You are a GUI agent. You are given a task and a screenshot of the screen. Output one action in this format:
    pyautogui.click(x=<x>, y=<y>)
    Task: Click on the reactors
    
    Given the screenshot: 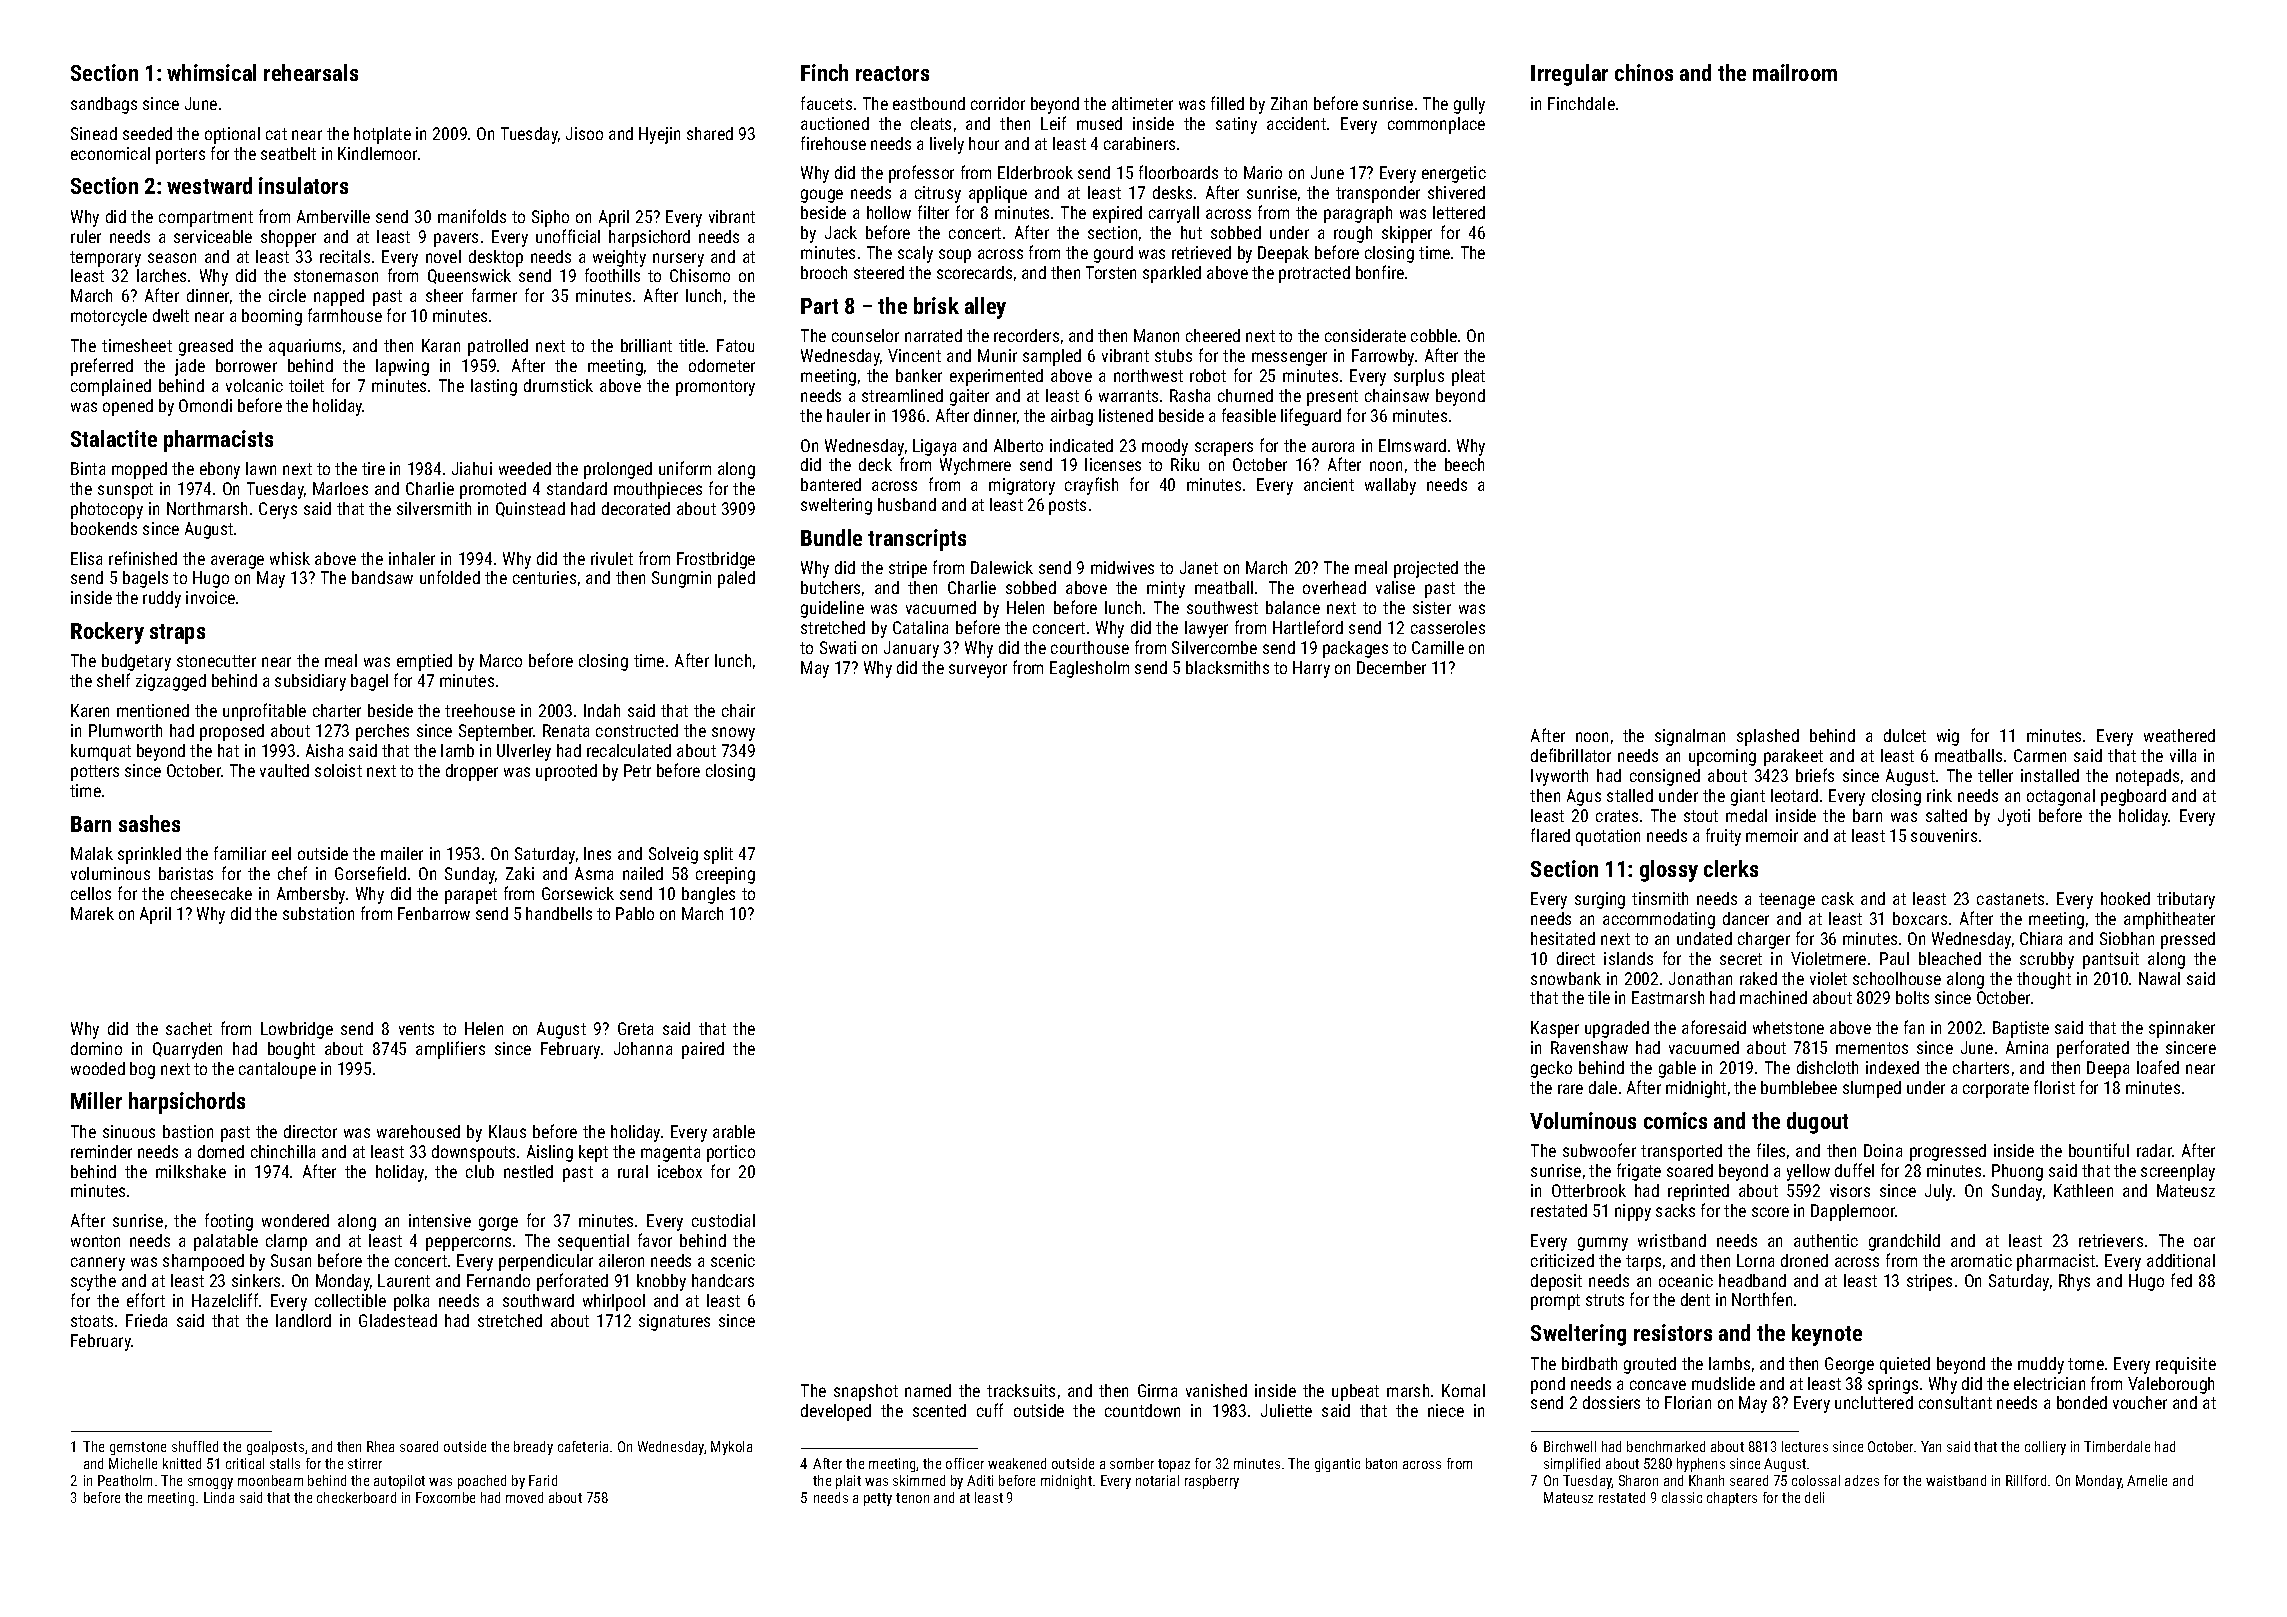 What is the action you would take?
    pyautogui.click(x=892, y=73)
